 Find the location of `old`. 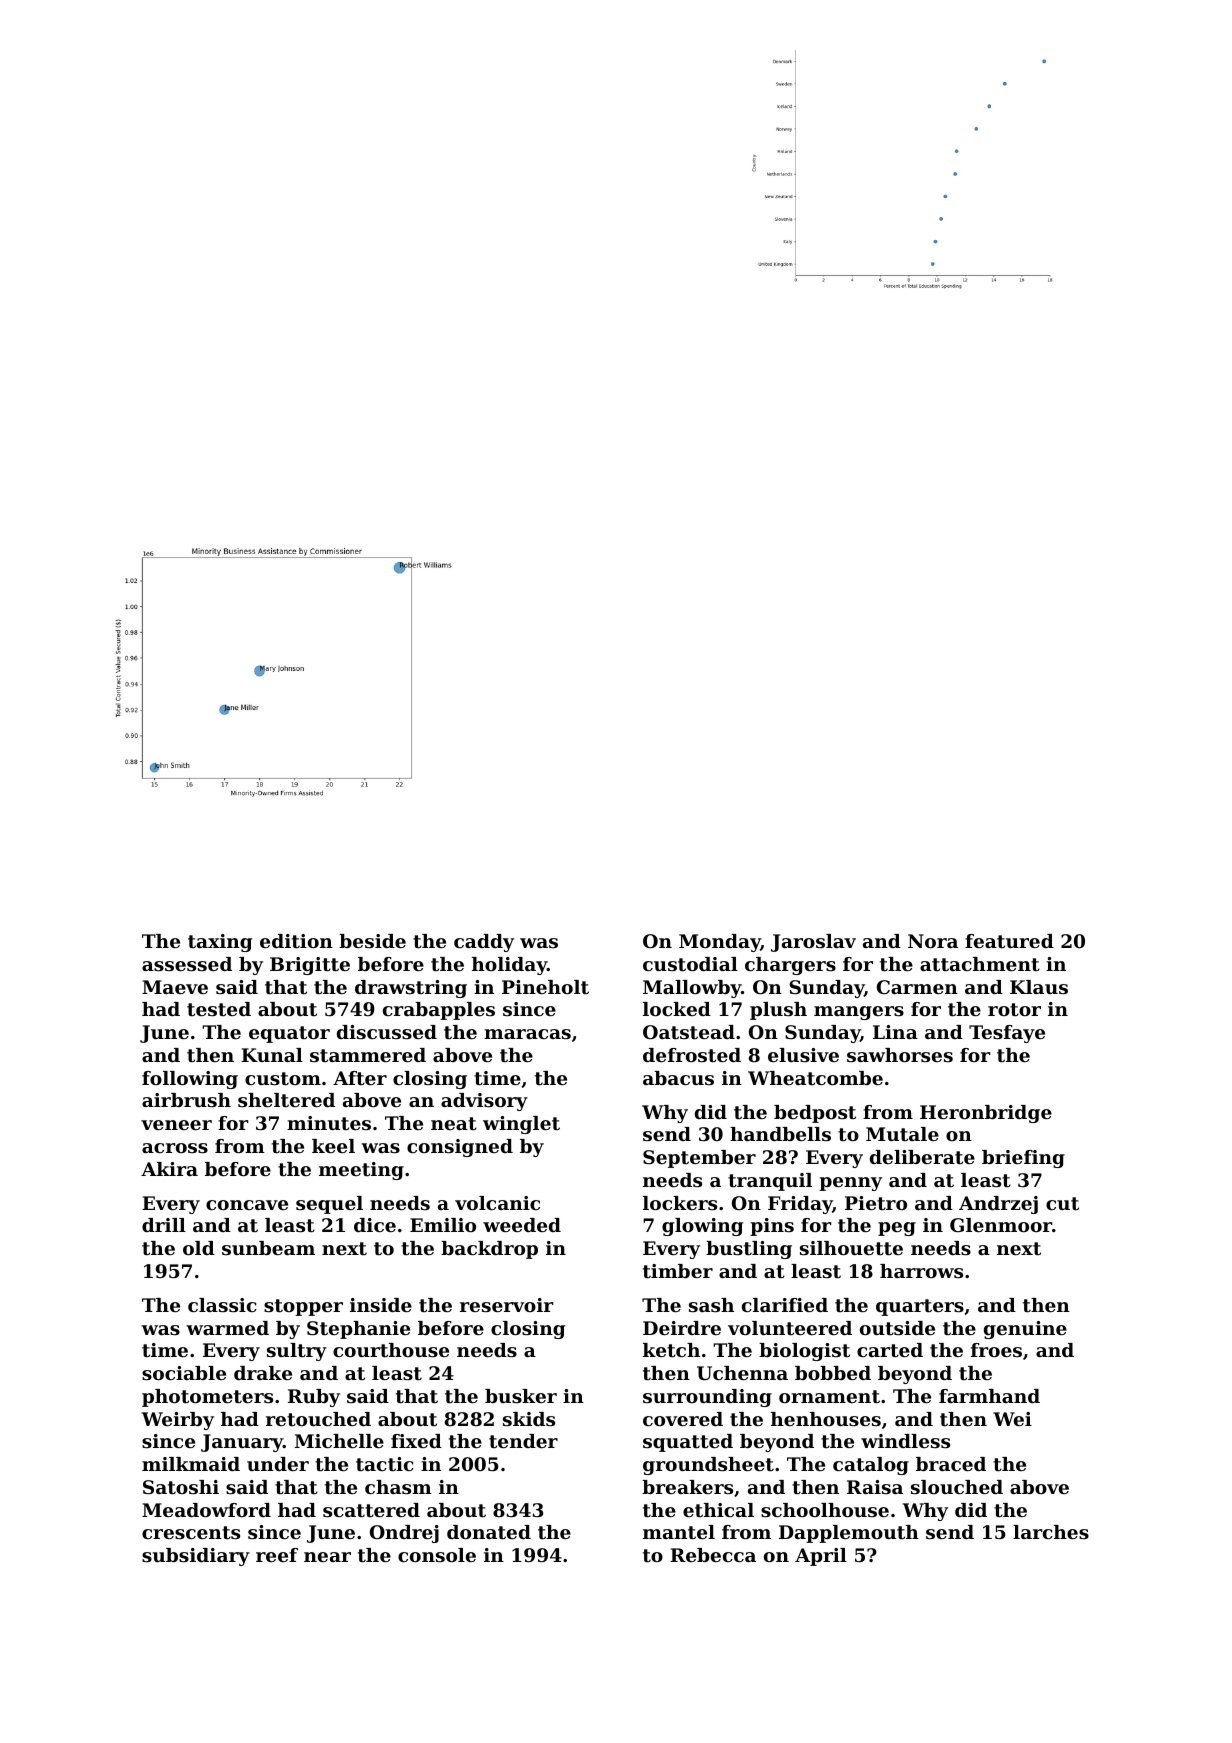

old is located at coordinates (199, 1248).
